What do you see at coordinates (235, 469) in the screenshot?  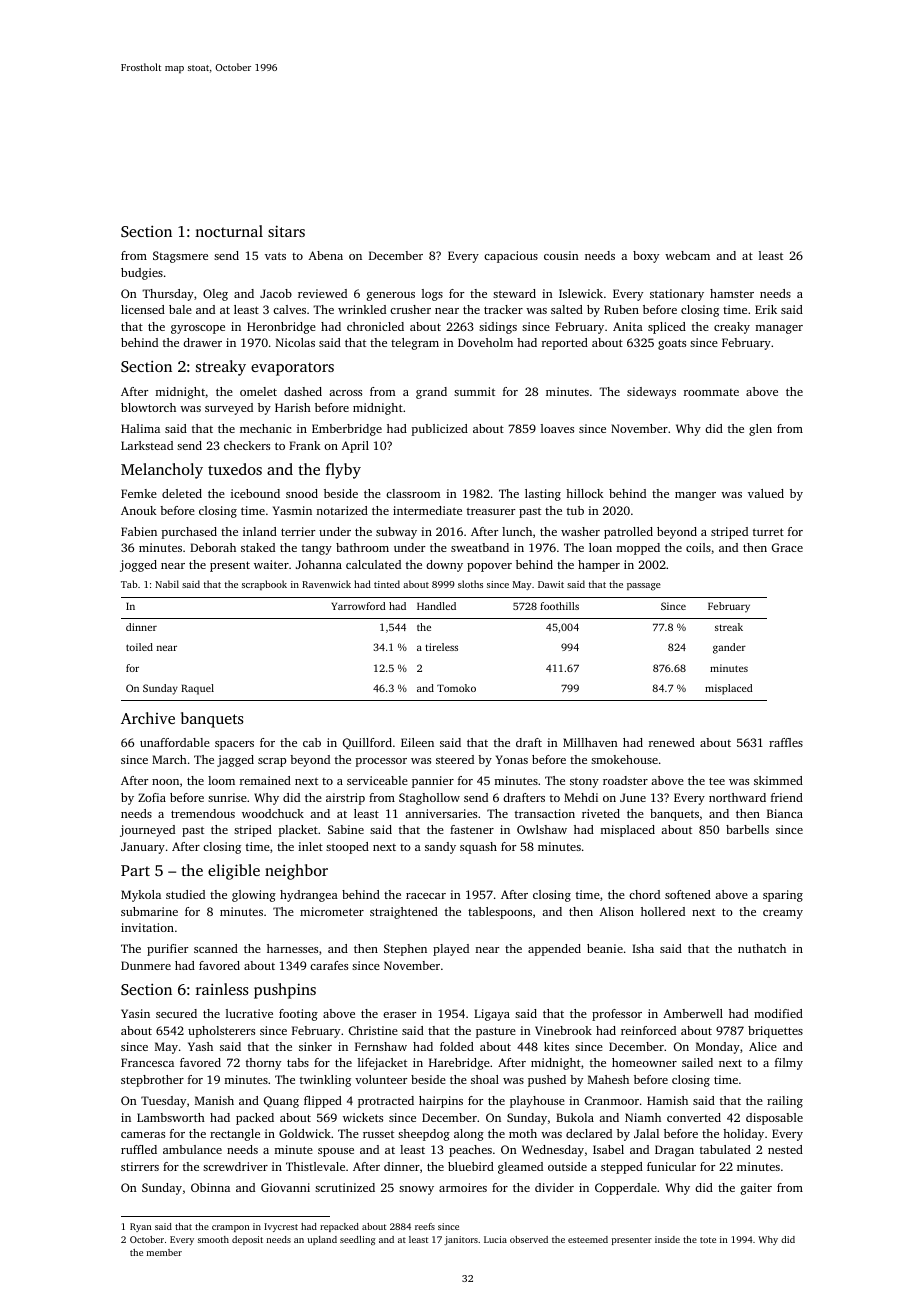 I see `tuxedos` at bounding box center [235, 469].
